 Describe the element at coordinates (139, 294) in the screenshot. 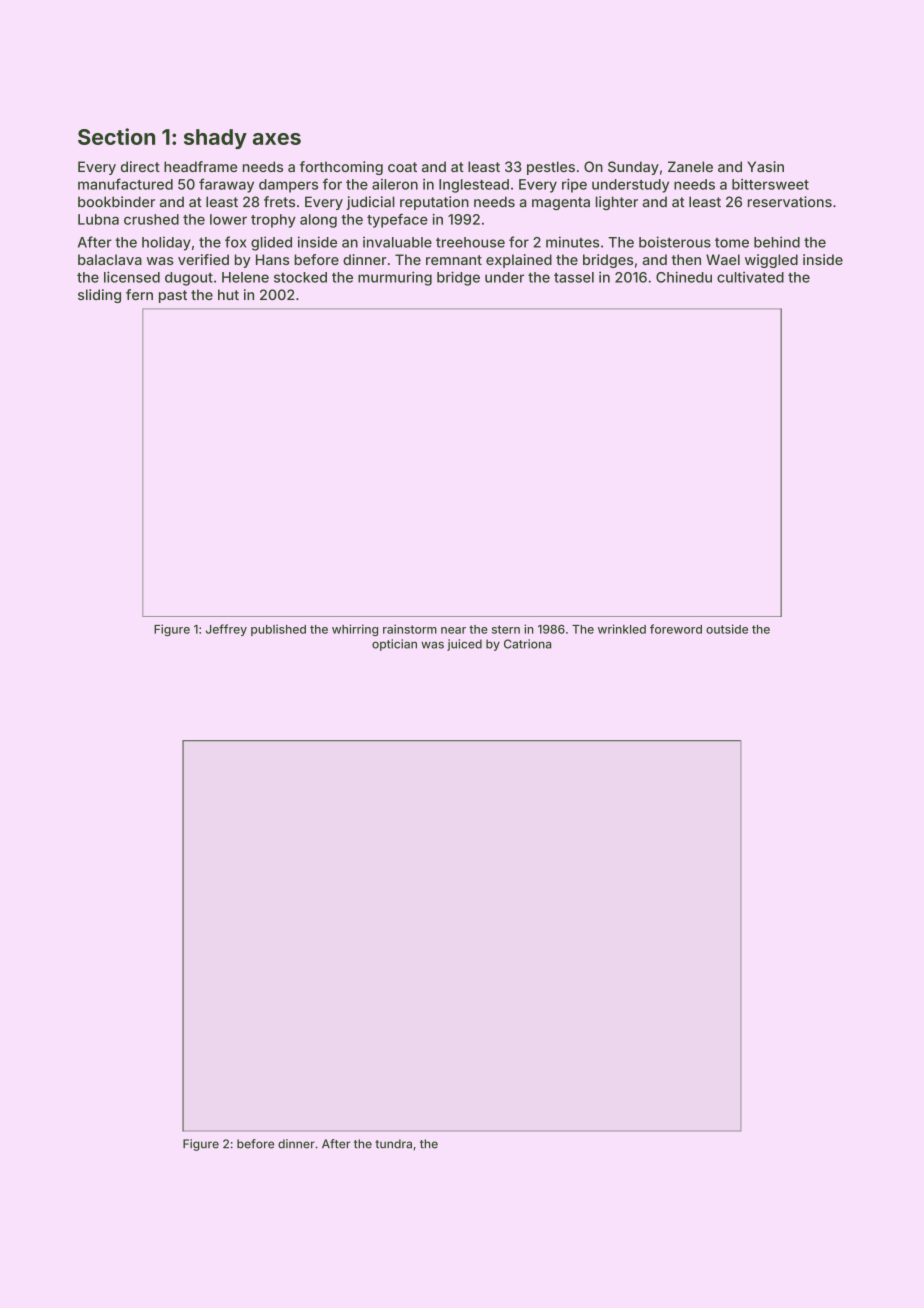

I see `fern` at that location.
